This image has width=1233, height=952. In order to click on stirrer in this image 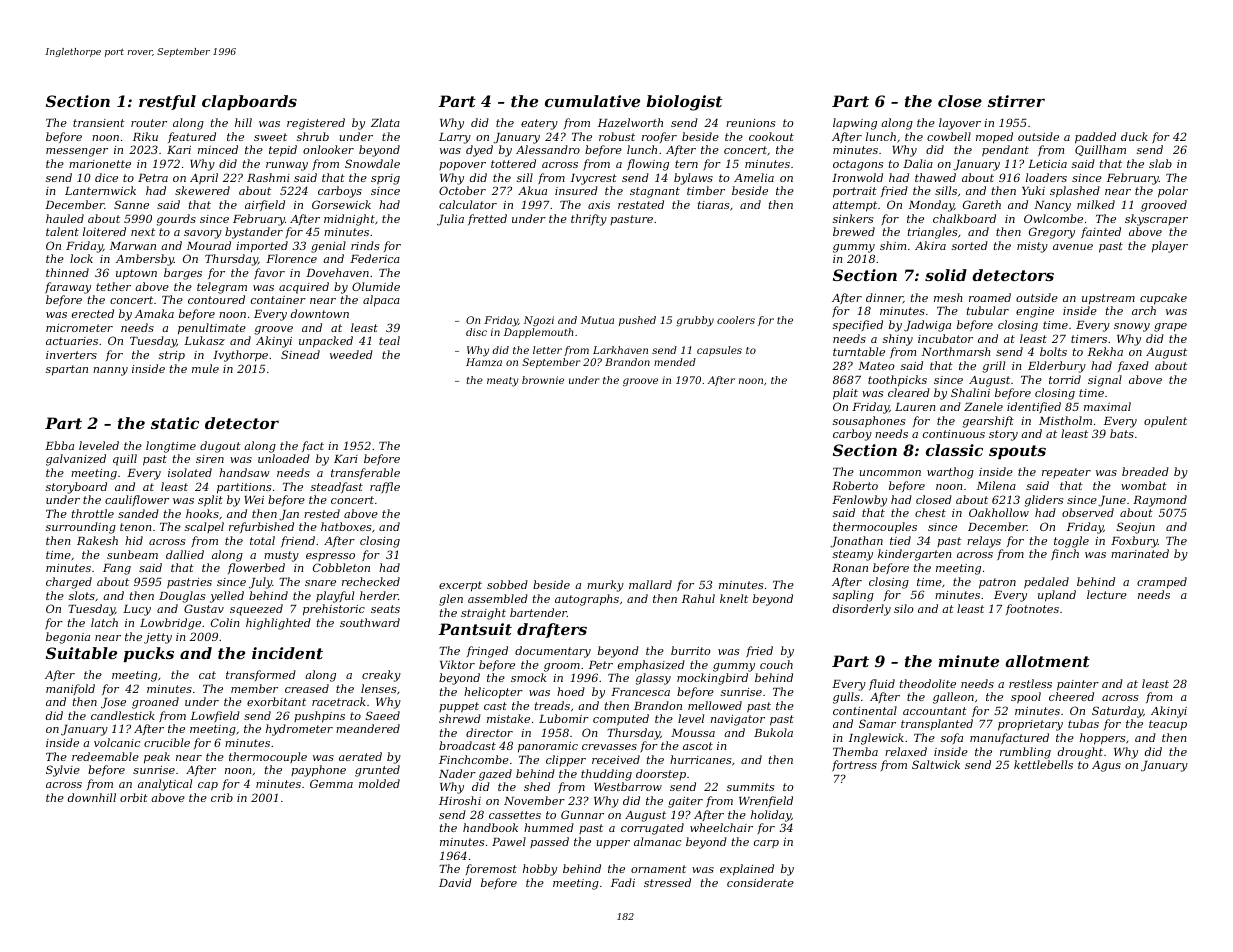, I will do `click(1016, 101)`.
